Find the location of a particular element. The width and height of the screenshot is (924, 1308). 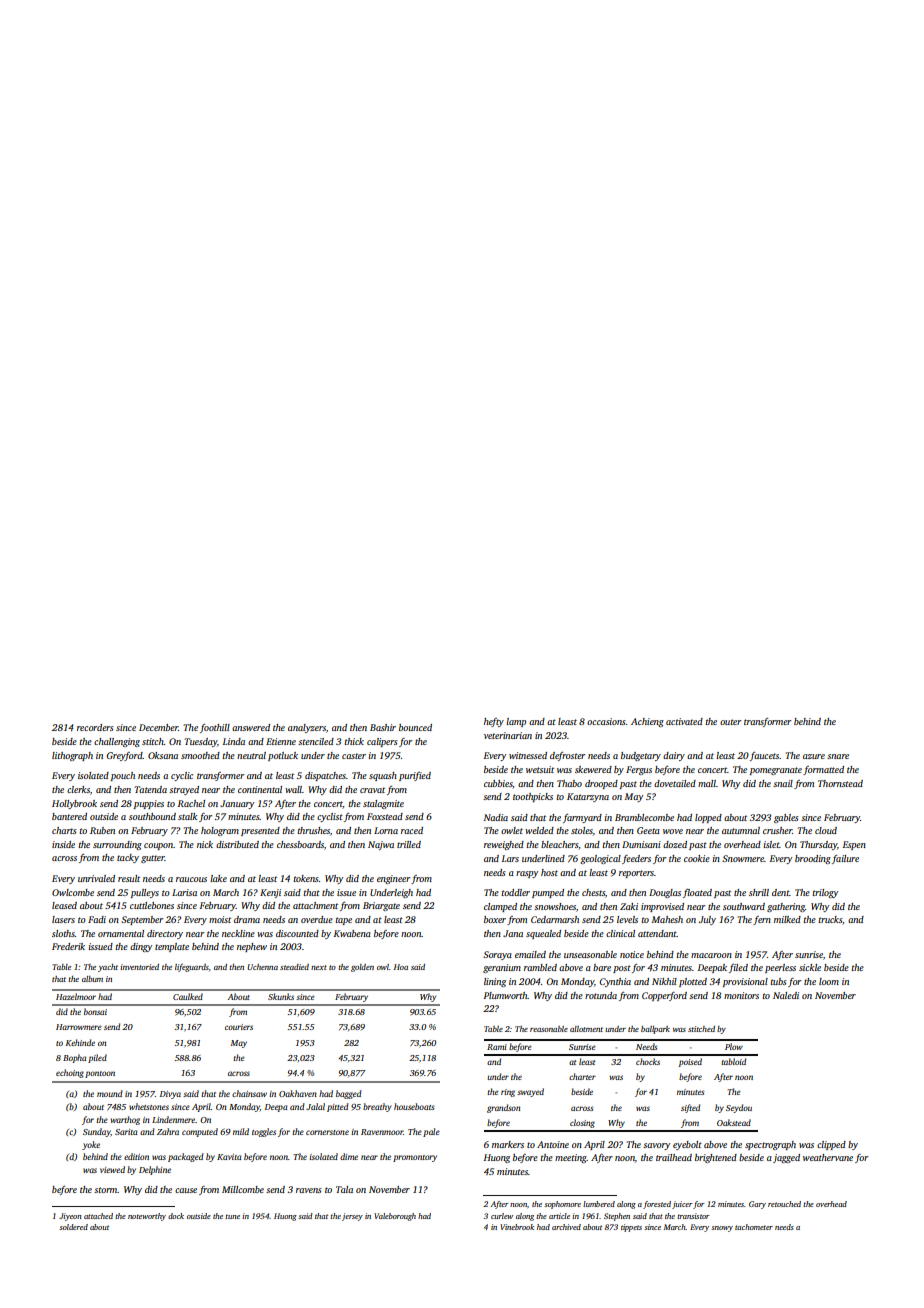

autumnal is located at coordinates (741, 830).
